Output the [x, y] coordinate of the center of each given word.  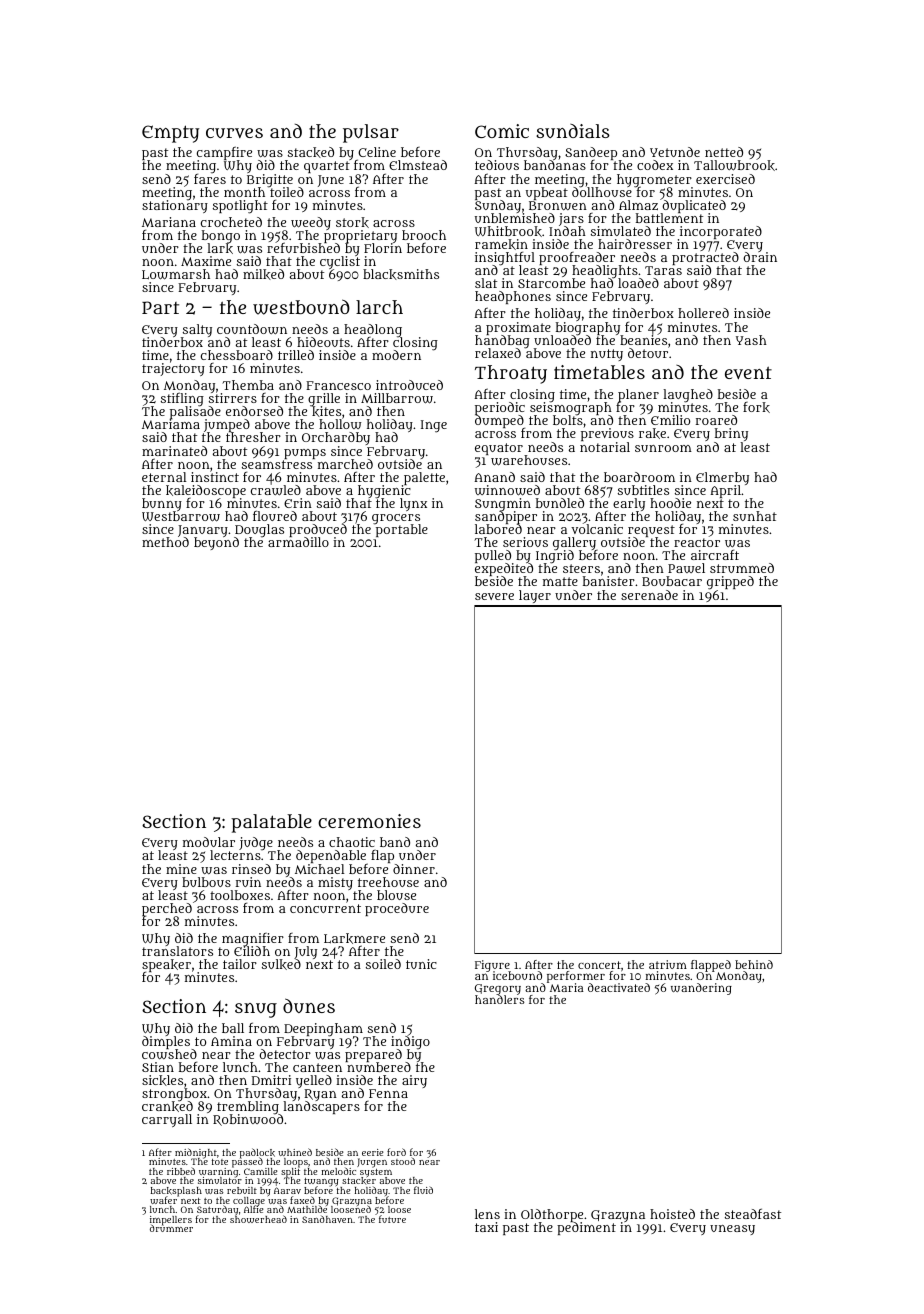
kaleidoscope [206, 491]
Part [160, 307]
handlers [500, 999]
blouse [396, 895]
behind [754, 964]
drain [760, 257]
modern [396, 355]
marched [345, 464]
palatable [271, 823]
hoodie [670, 503]
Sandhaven [327, 1219]
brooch [424, 235]
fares [210, 179]
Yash [751, 340]
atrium [668, 964]
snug [256, 1010]
